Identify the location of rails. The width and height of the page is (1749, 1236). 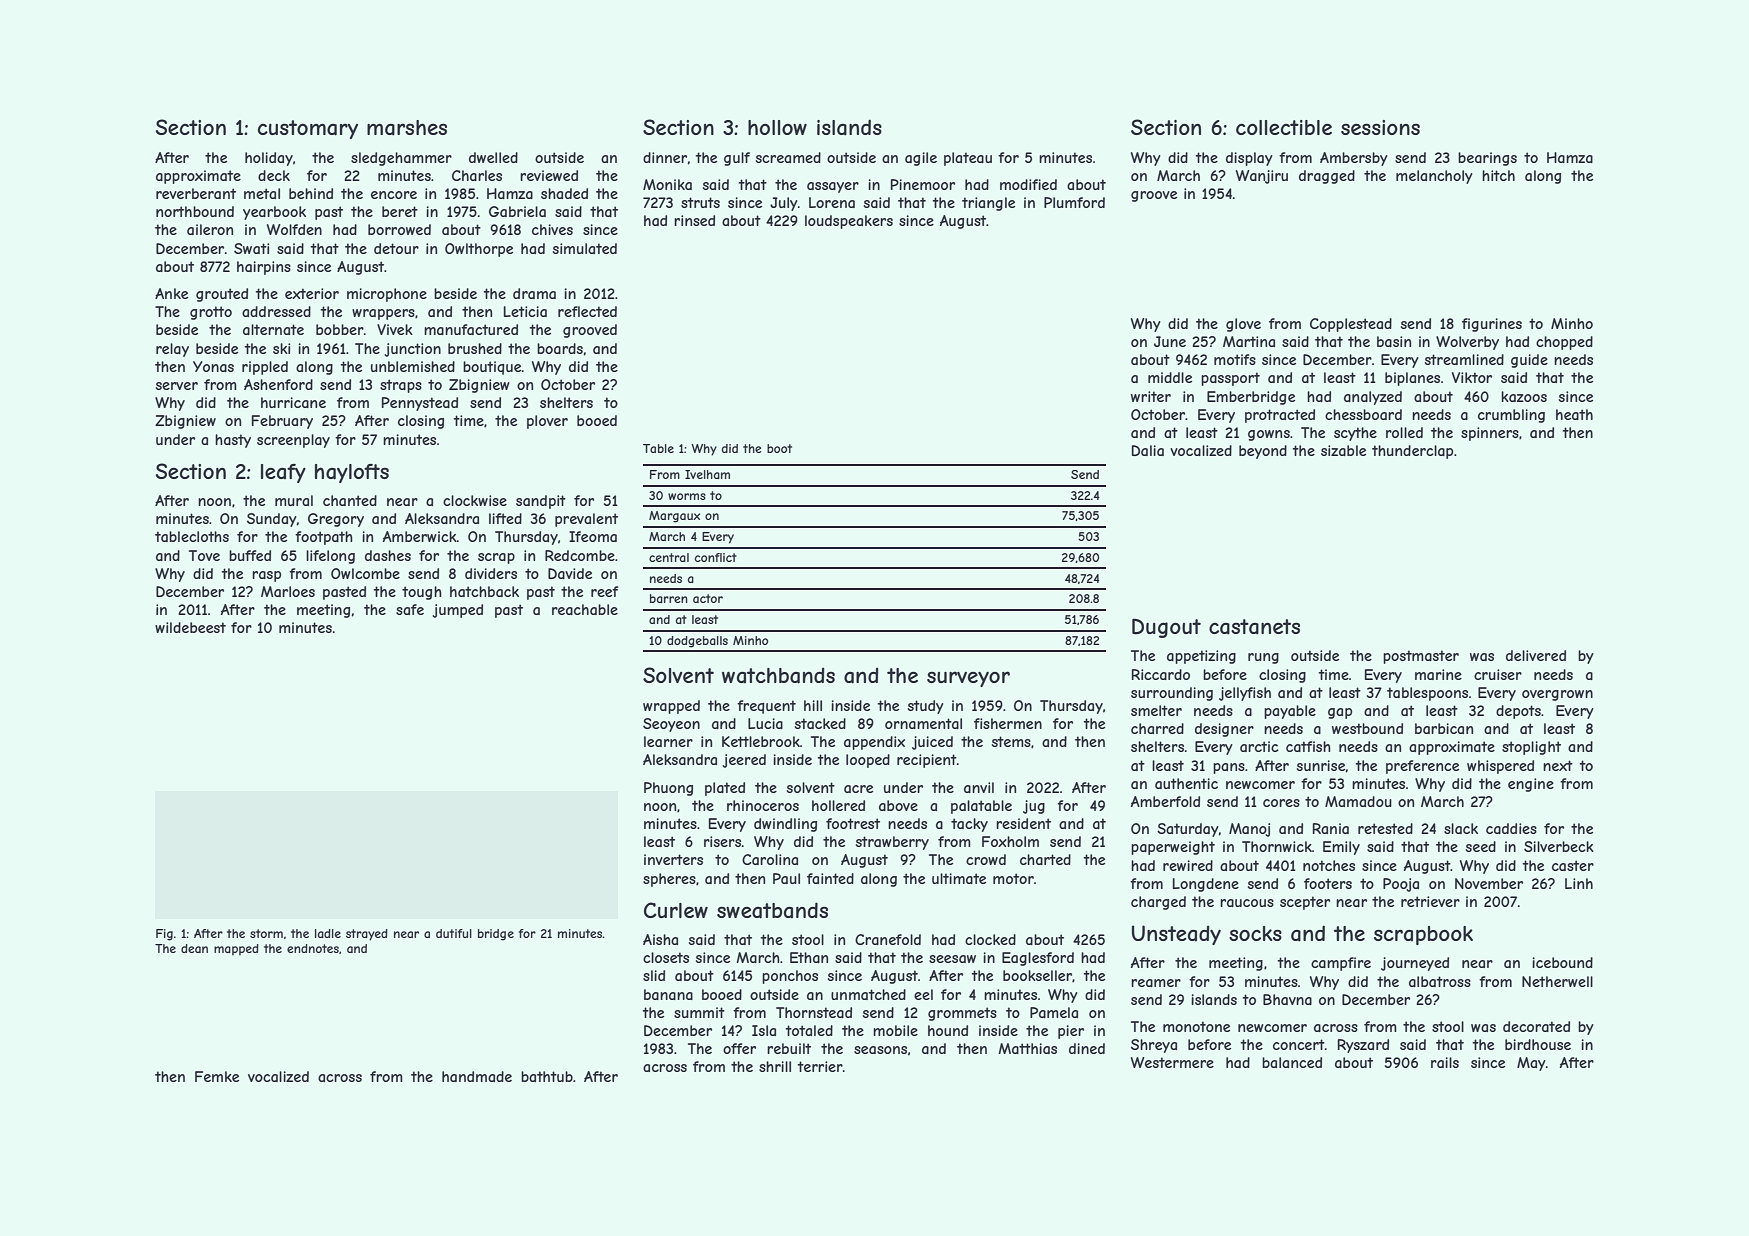
(1445, 1062).
